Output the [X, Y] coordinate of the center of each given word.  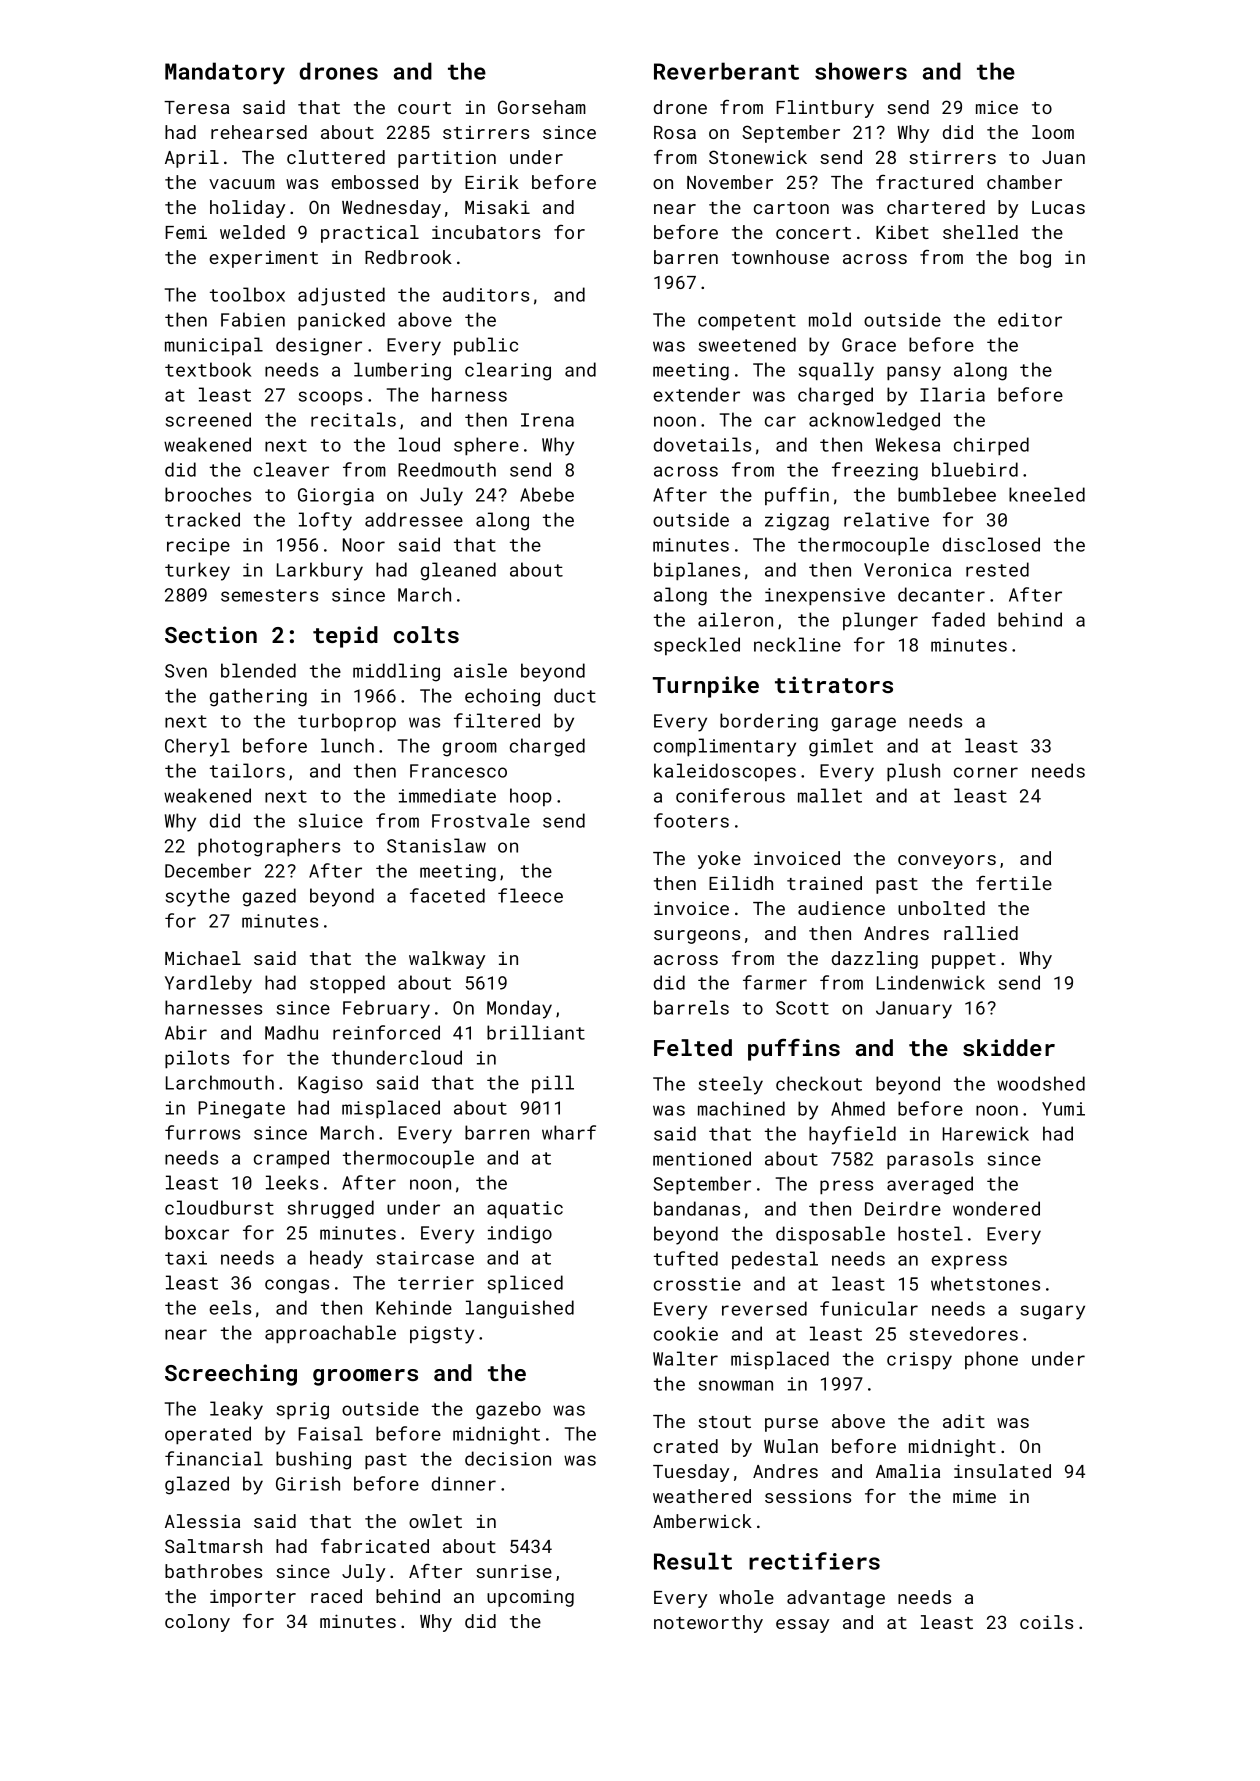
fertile [1014, 883]
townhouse [780, 257]
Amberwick [702, 1521]
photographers [269, 847]
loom [1053, 132]
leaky [236, 1410]
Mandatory [225, 73]
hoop [531, 797]
